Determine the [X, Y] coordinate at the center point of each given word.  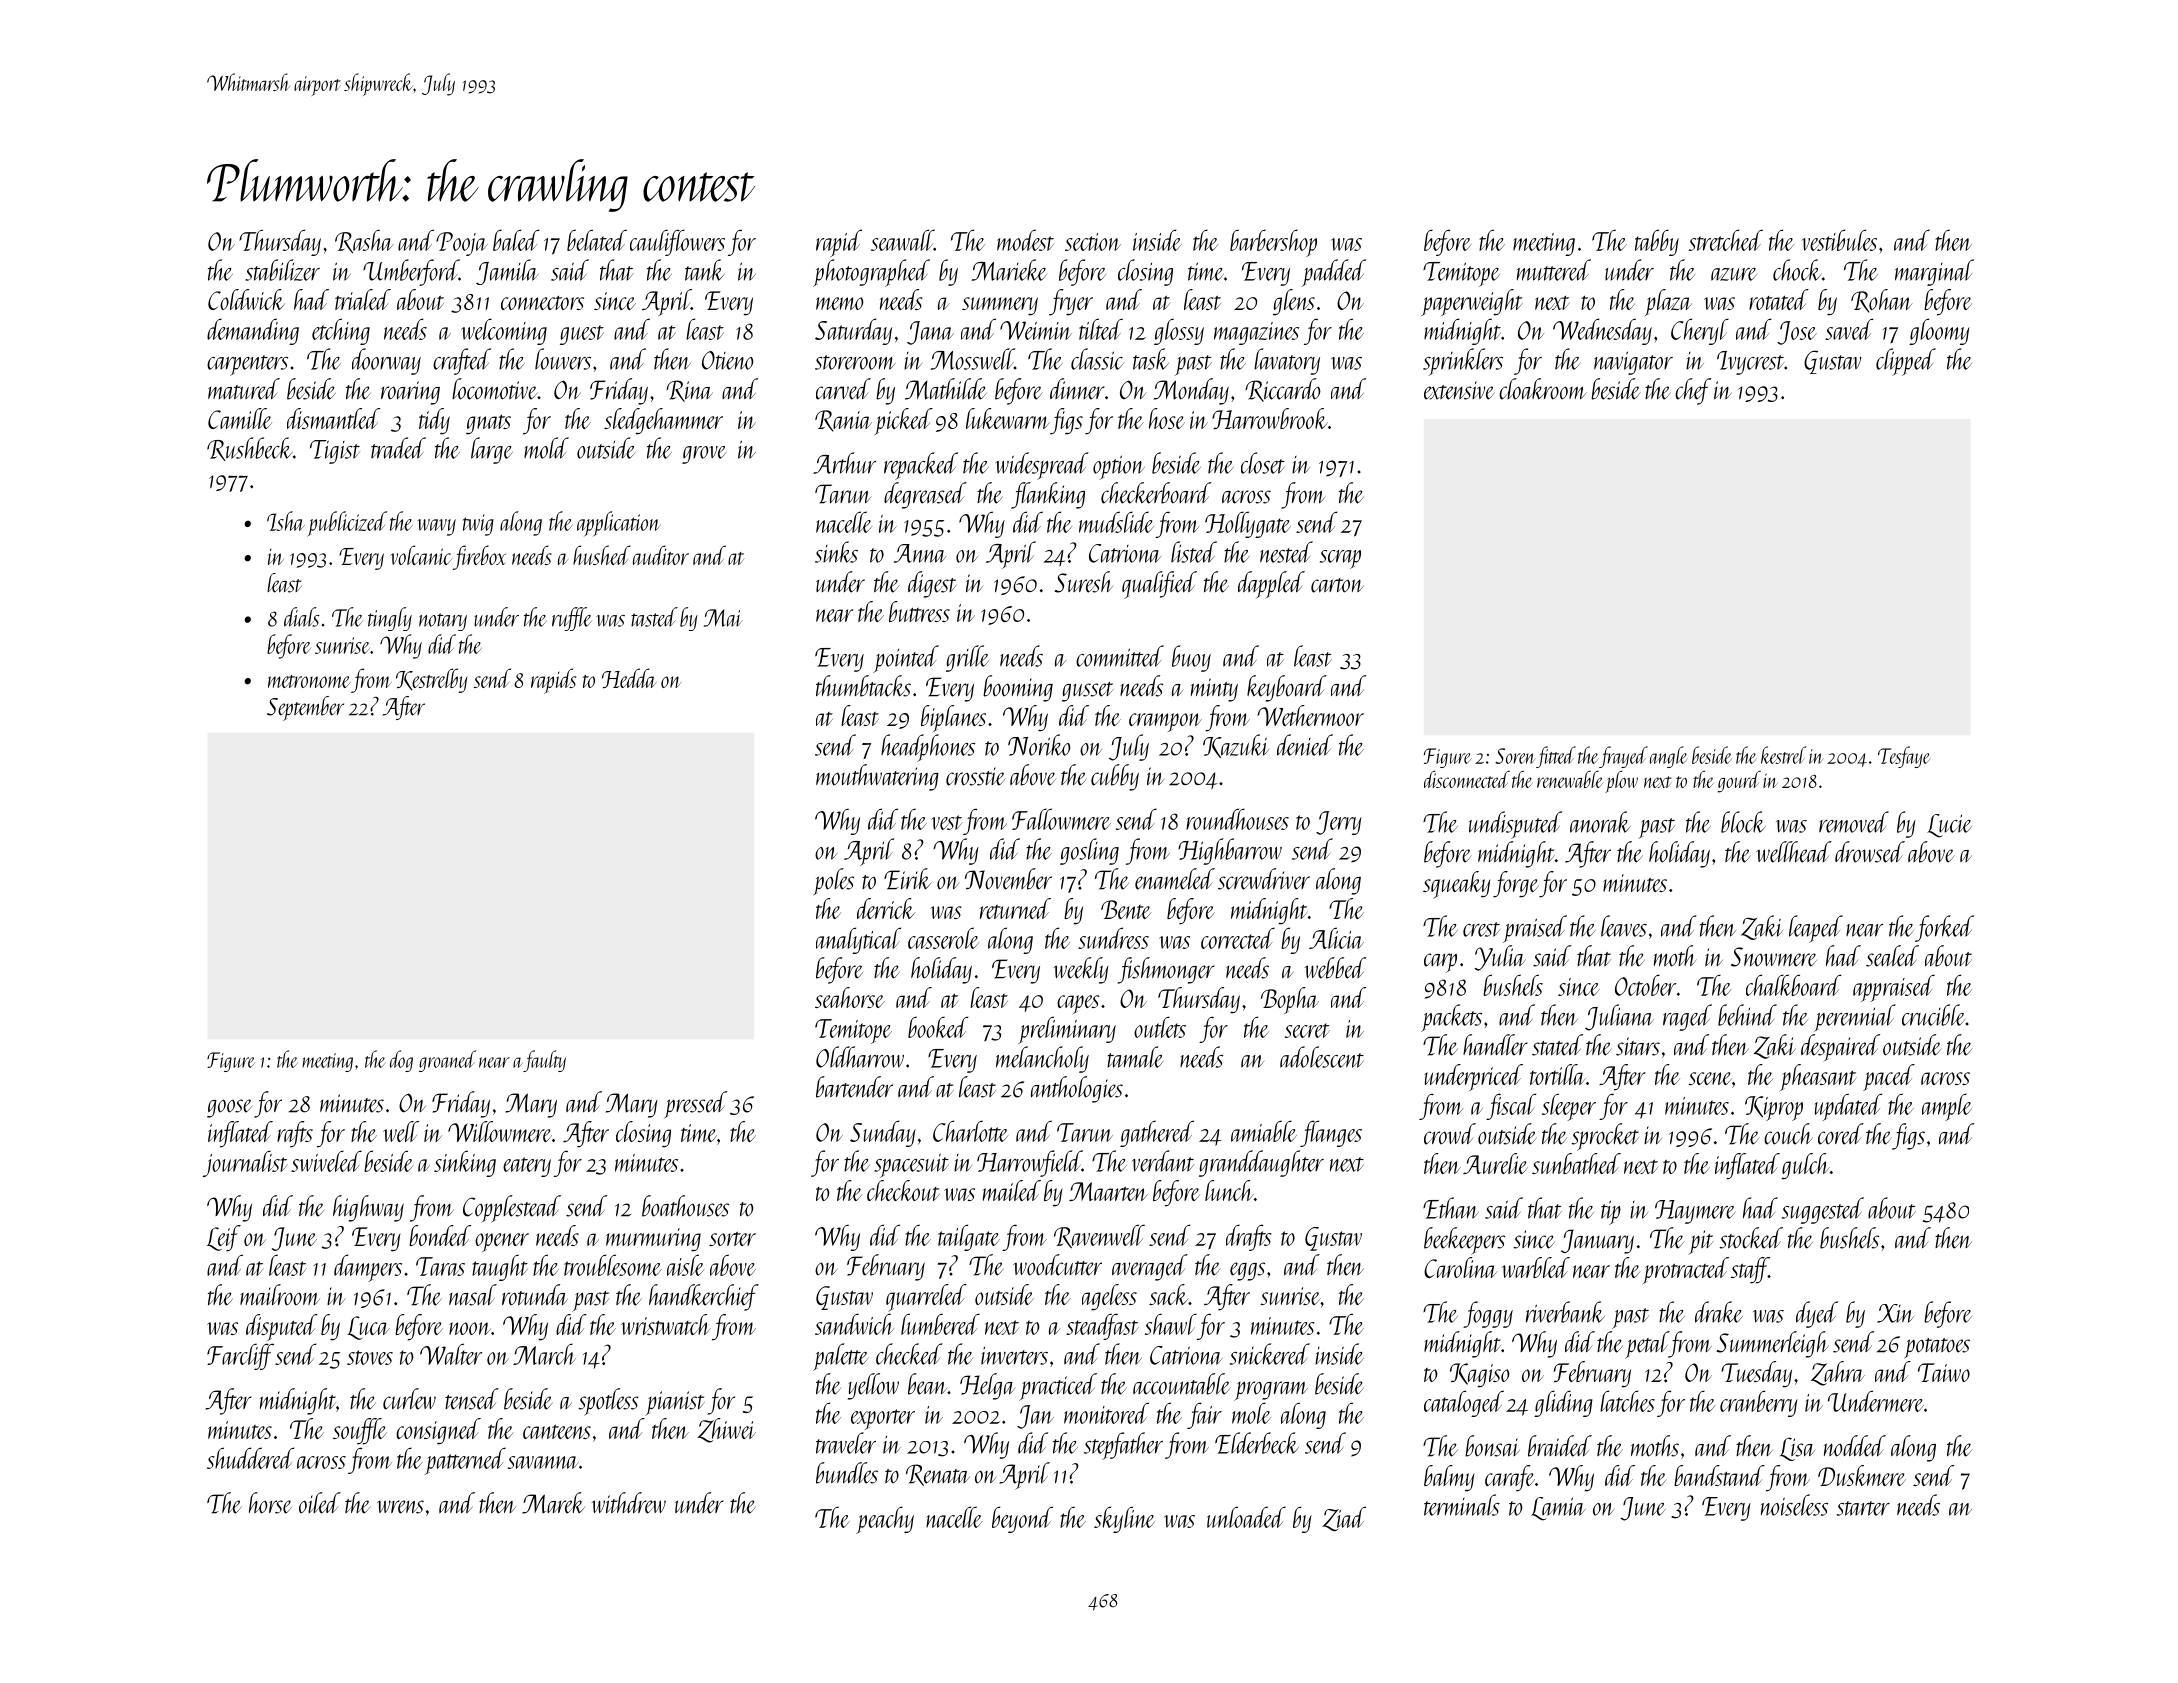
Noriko [1039, 745]
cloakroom [1543, 389]
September [305, 708]
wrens [400, 1507]
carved [843, 389]
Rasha [364, 241]
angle [1669, 757]
